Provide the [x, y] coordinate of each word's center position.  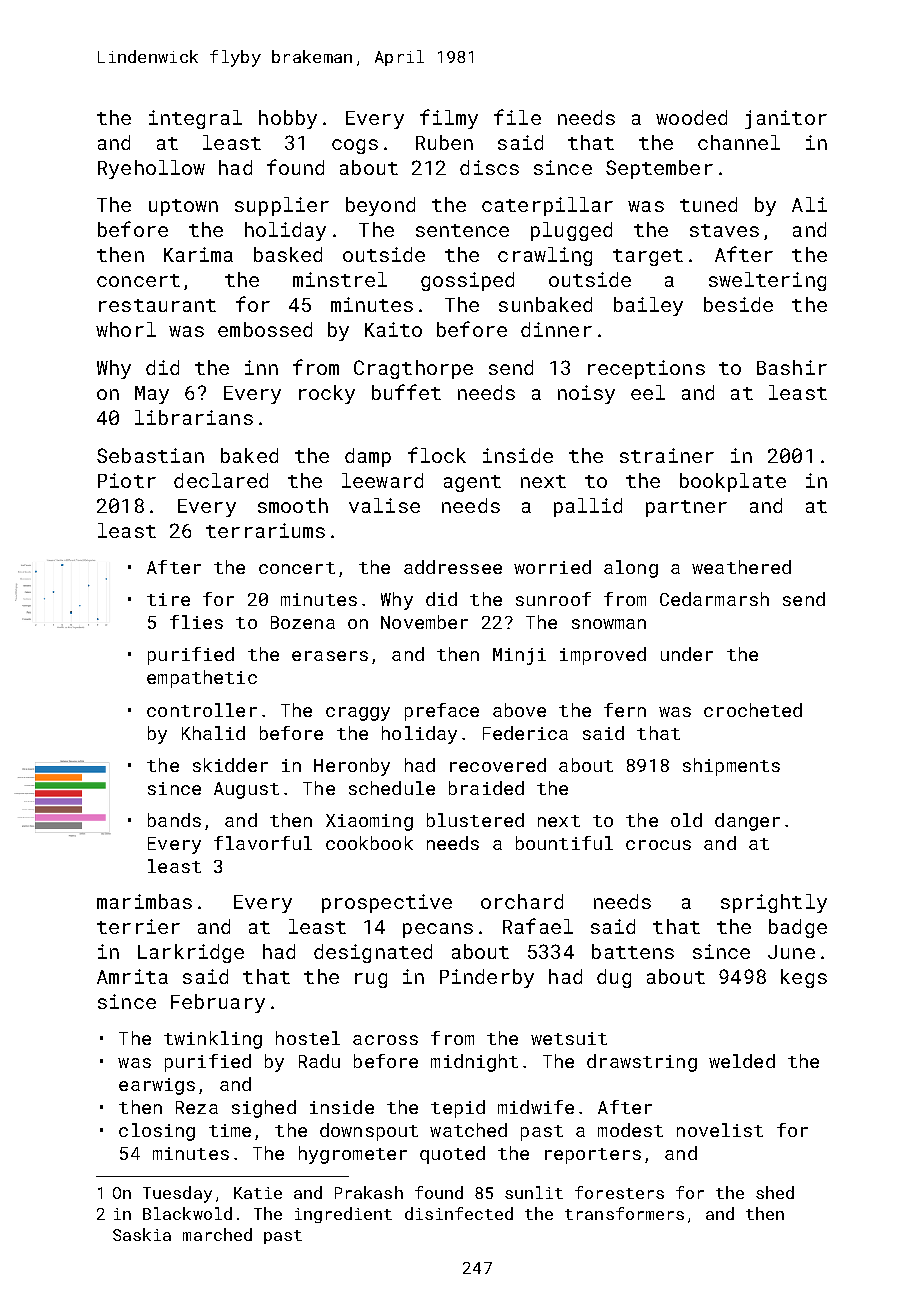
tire [168, 599]
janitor [786, 119]
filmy [449, 119]
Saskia [142, 1234]
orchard [522, 901]
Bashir [792, 367]
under [687, 654]
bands [174, 820]
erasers [330, 656]
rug [371, 980]
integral [195, 119]
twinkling [213, 1040]
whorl [126, 329]
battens [633, 951]
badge [798, 928]
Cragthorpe [413, 369]
